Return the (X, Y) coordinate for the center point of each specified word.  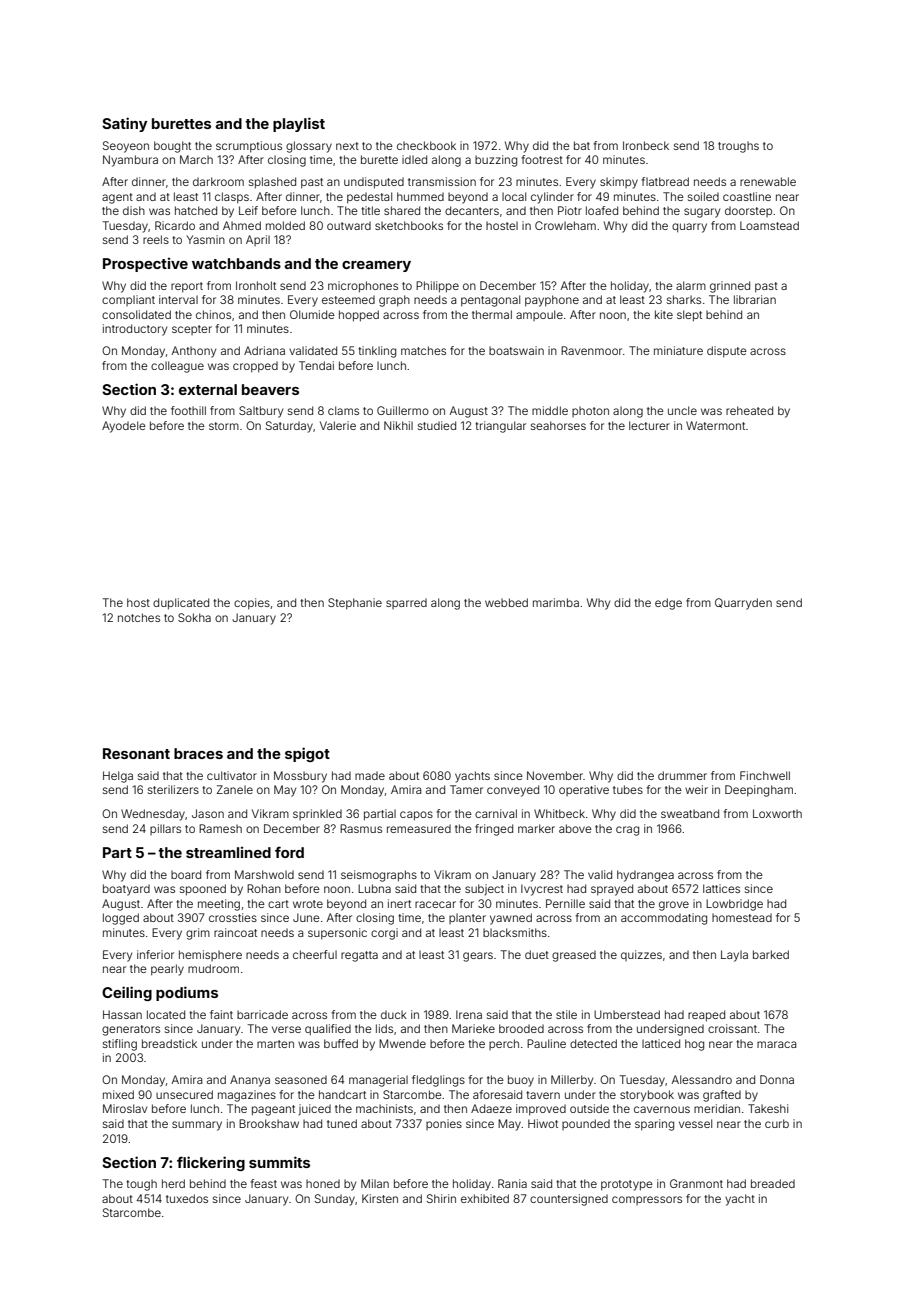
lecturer (649, 425)
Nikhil (398, 425)
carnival (496, 813)
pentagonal (490, 301)
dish (134, 210)
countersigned (569, 1200)
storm (224, 426)
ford (289, 852)
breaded (773, 1183)
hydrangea (645, 876)
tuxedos (187, 1198)
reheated (749, 410)
